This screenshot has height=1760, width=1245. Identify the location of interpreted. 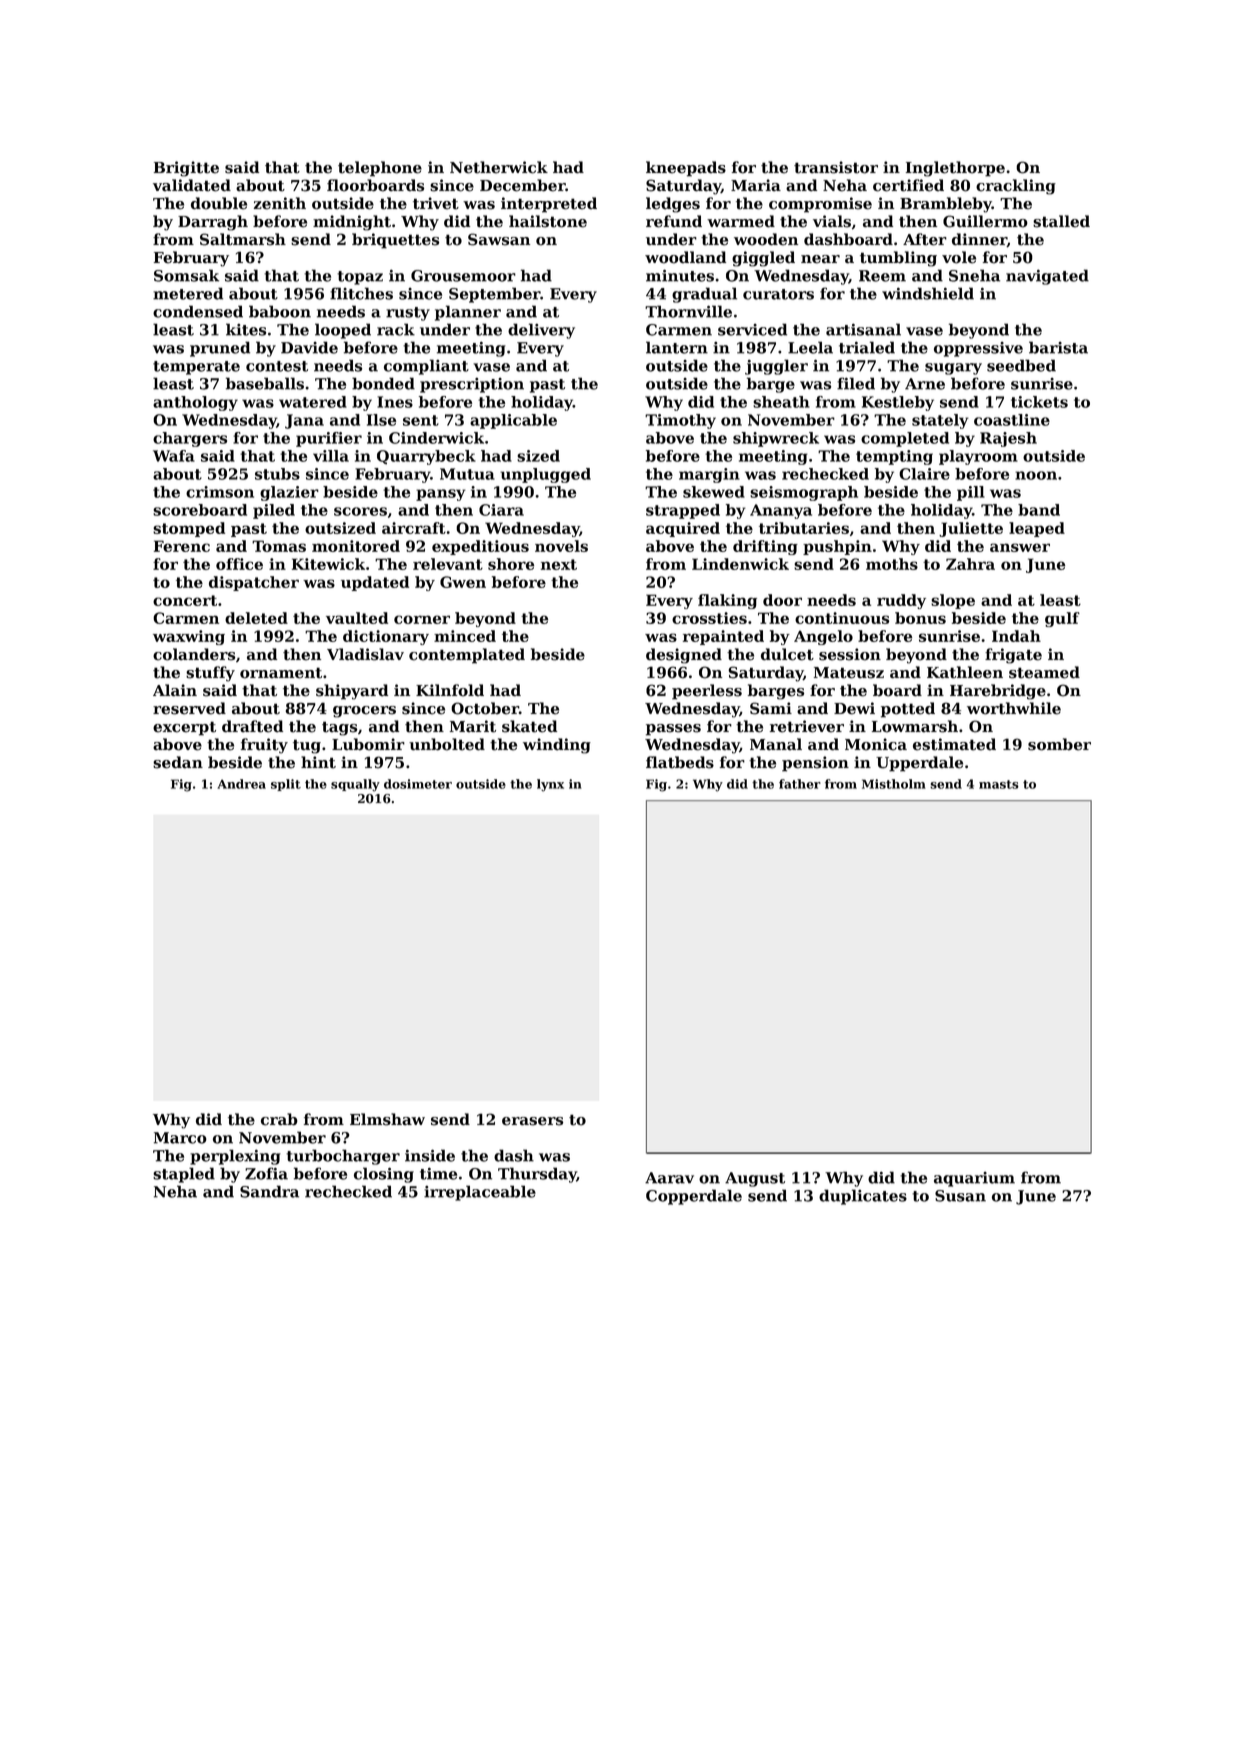
(549, 205).
